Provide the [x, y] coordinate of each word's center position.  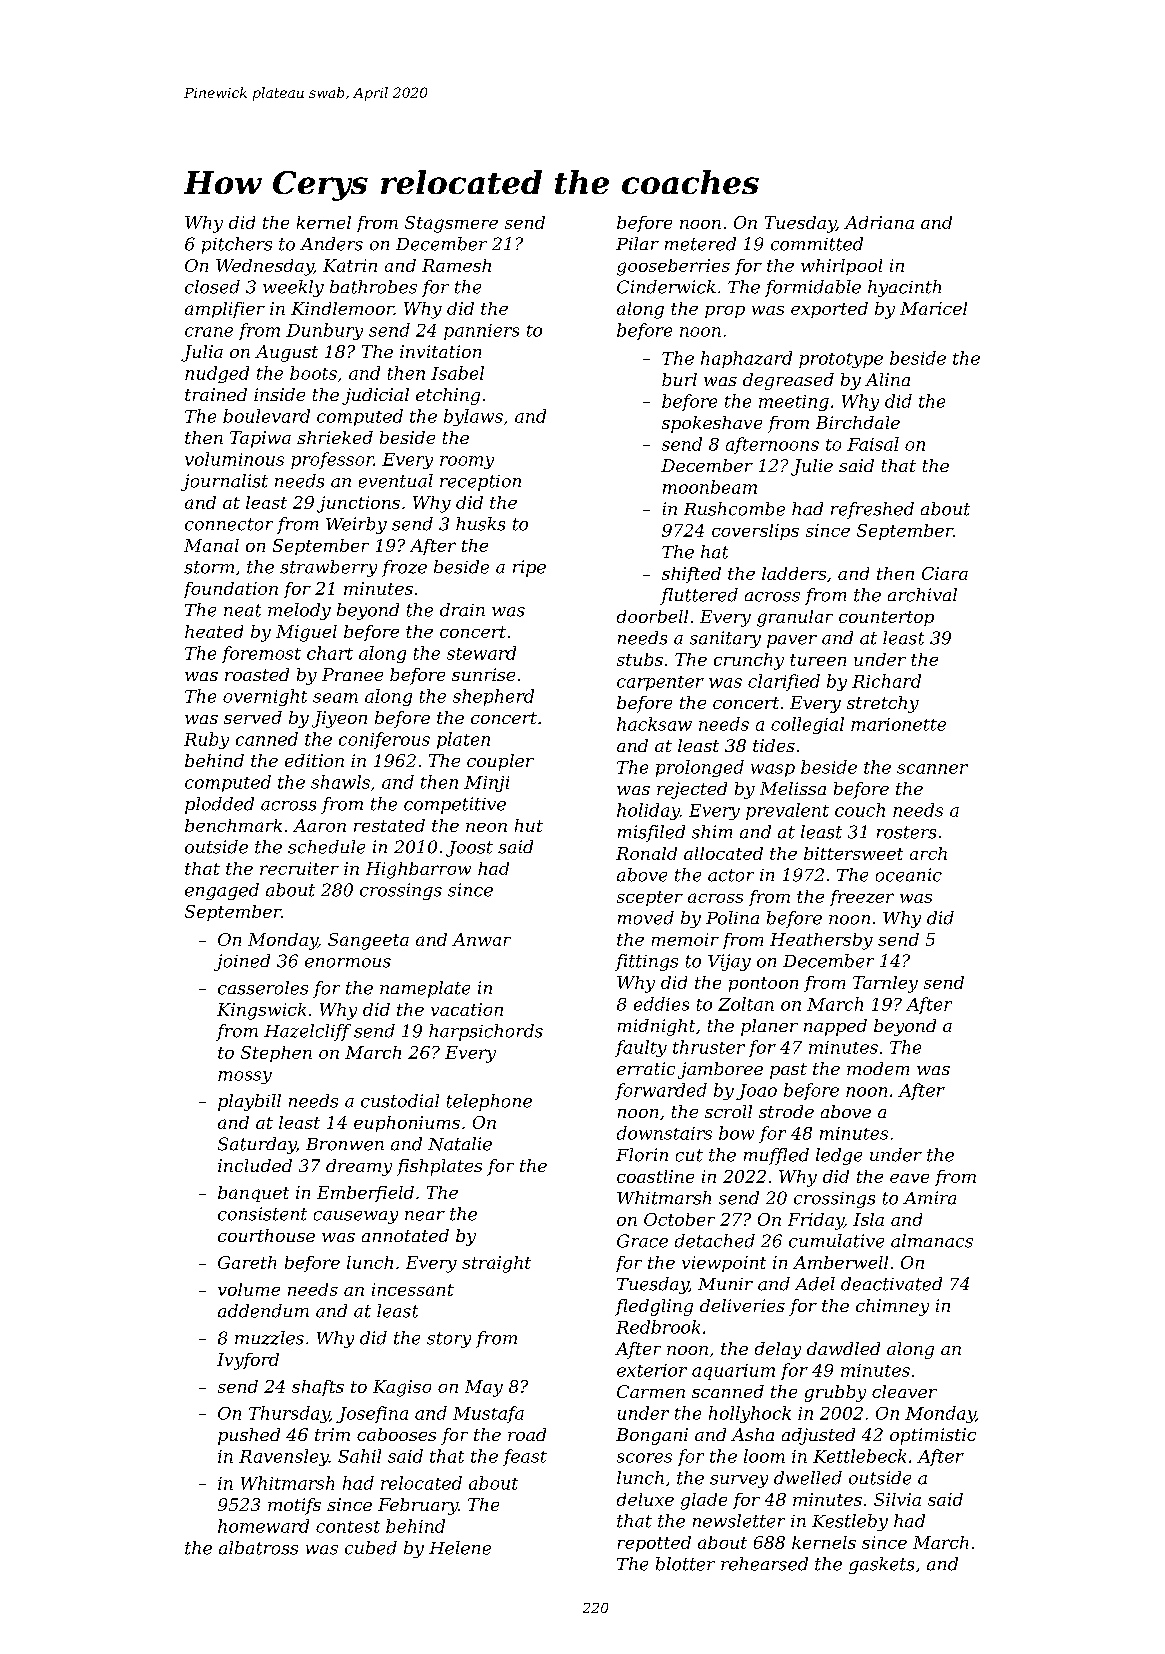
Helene [460, 1548]
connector [229, 524]
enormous [348, 963]
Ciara [945, 573]
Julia [202, 353]
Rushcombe [734, 509]
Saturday [257, 1145]
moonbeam [710, 487]
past [788, 1071]
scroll [728, 1111]
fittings [646, 962]
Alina [887, 379]
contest [348, 1527]
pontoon [763, 984]
